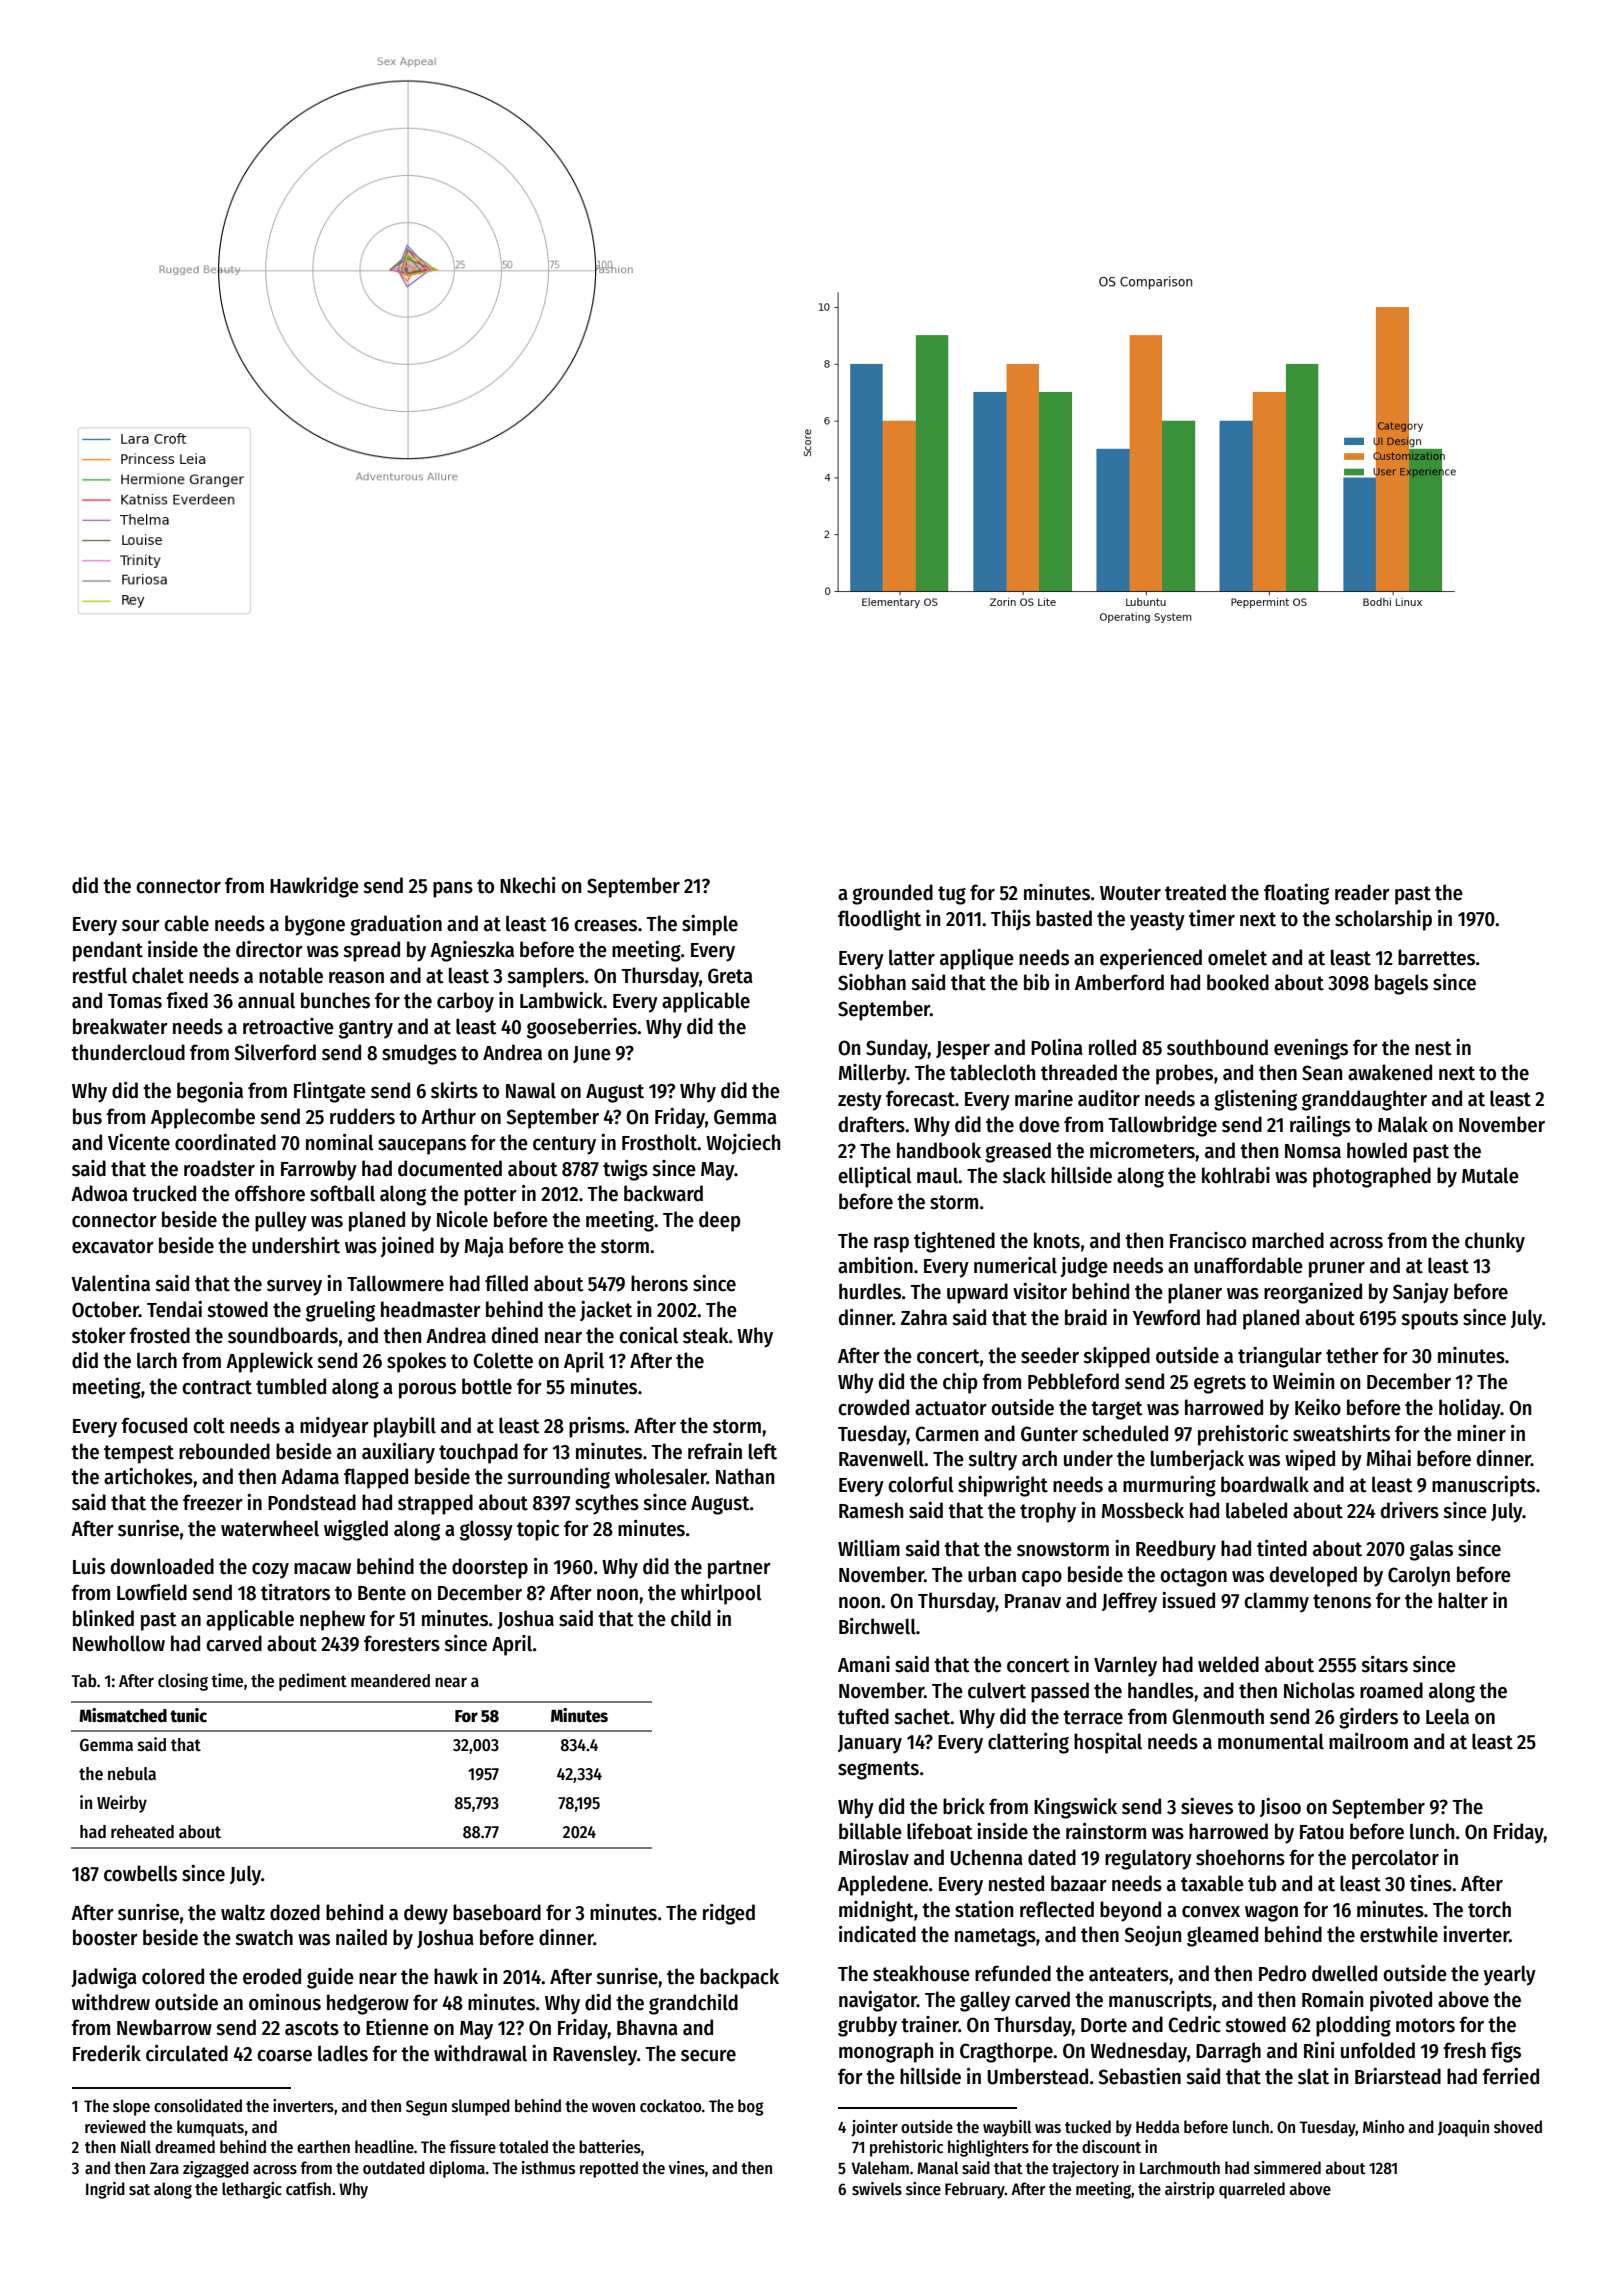 This document has width=1620, height=2292. I want to click on ridged, so click(729, 1914).
